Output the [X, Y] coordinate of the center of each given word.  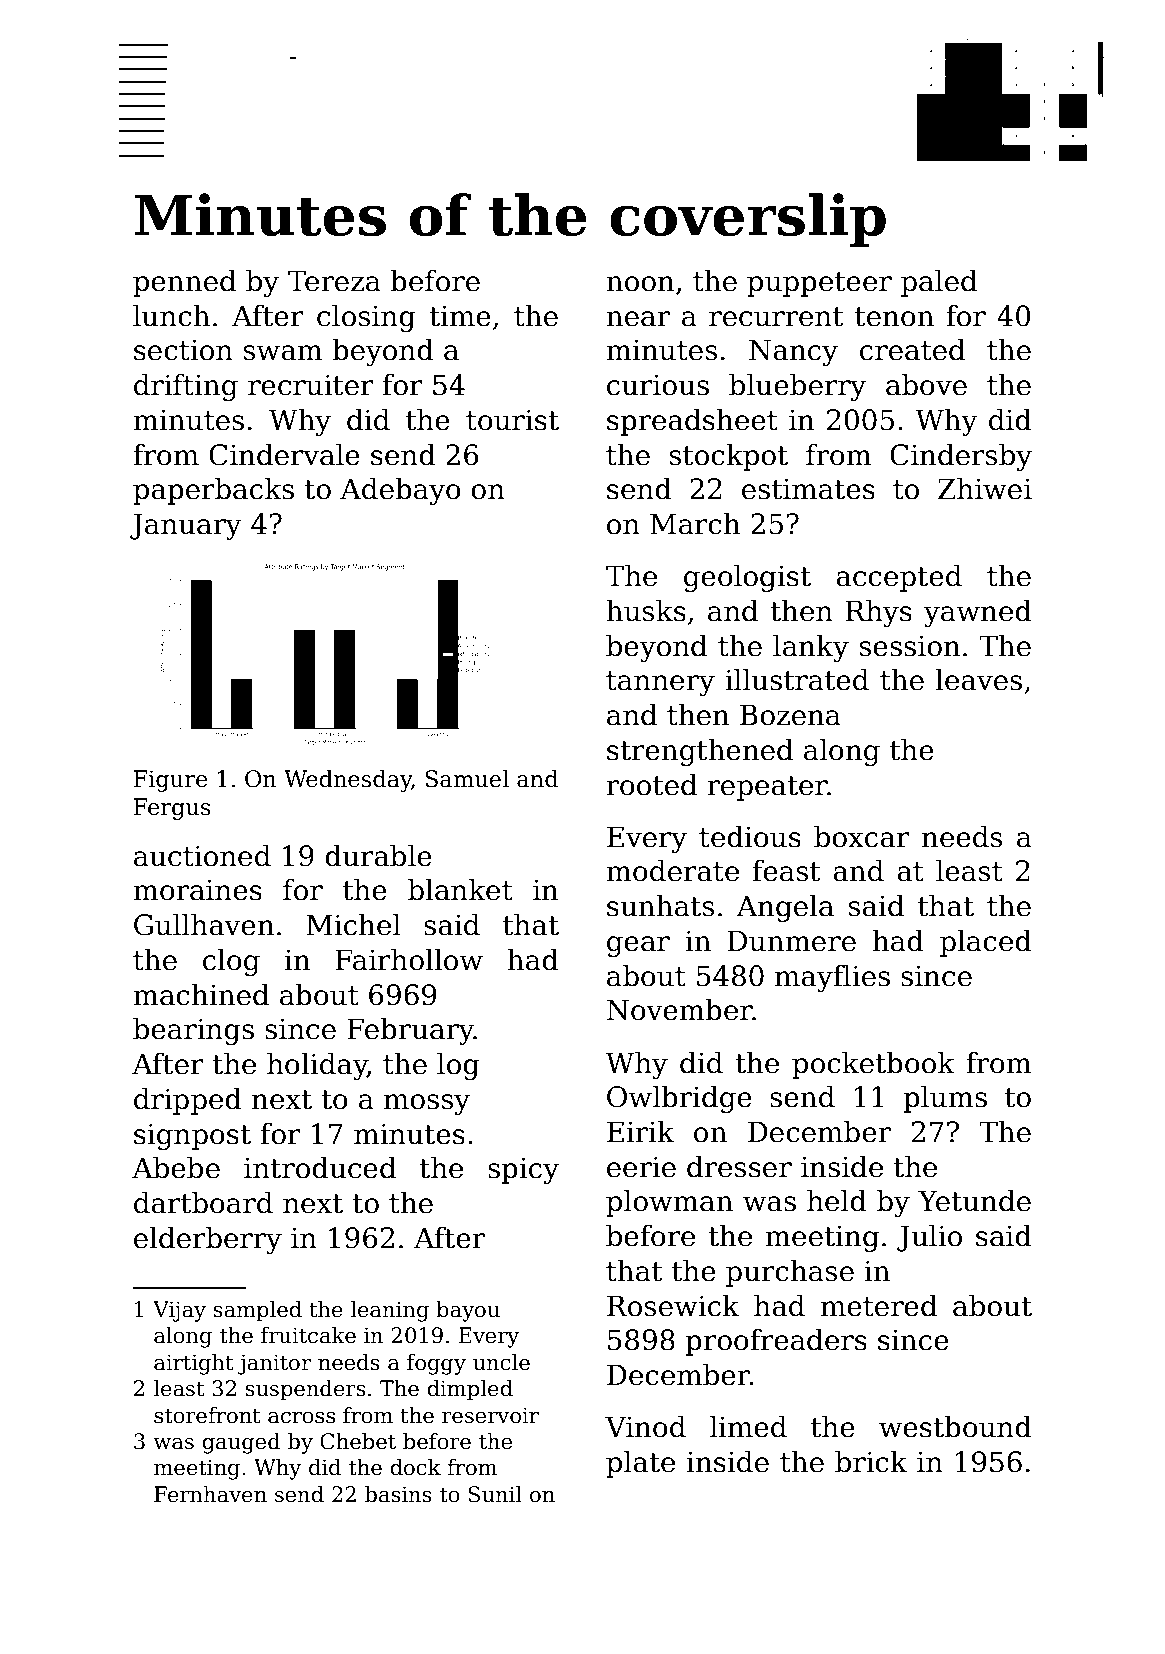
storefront [207, 1415]
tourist [512, 420]
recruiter [311, 385]
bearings [193, 1031]
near [638, 319]
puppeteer [819, 284]
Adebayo [400, 491]
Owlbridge [679, 1099]
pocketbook [873, 1065]
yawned [978, 613]
